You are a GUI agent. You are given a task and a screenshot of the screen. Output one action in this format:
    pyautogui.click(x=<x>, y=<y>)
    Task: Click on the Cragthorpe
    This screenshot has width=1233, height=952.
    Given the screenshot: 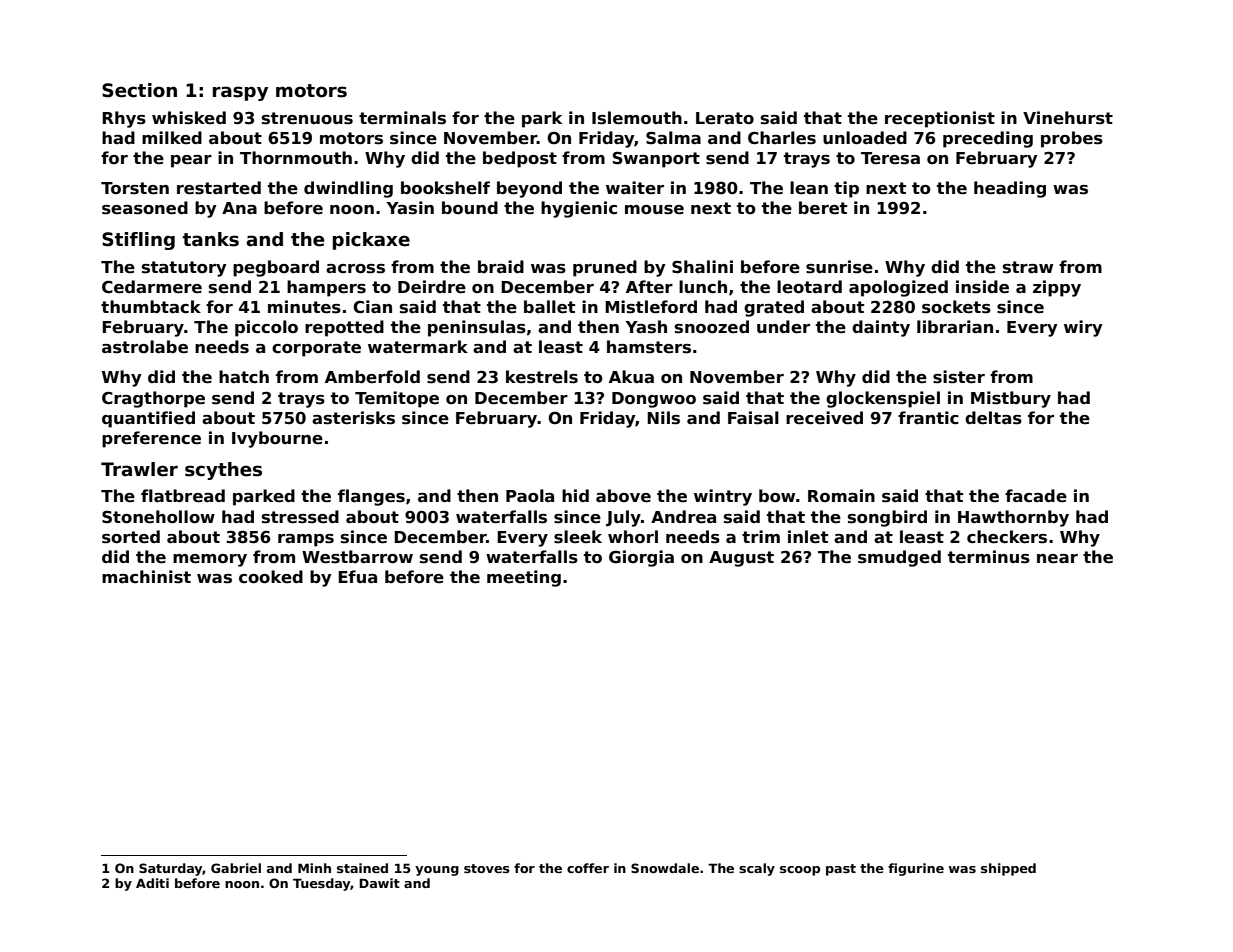 What is the action you would take?
    pyautogui.click(x=153, y=399)
